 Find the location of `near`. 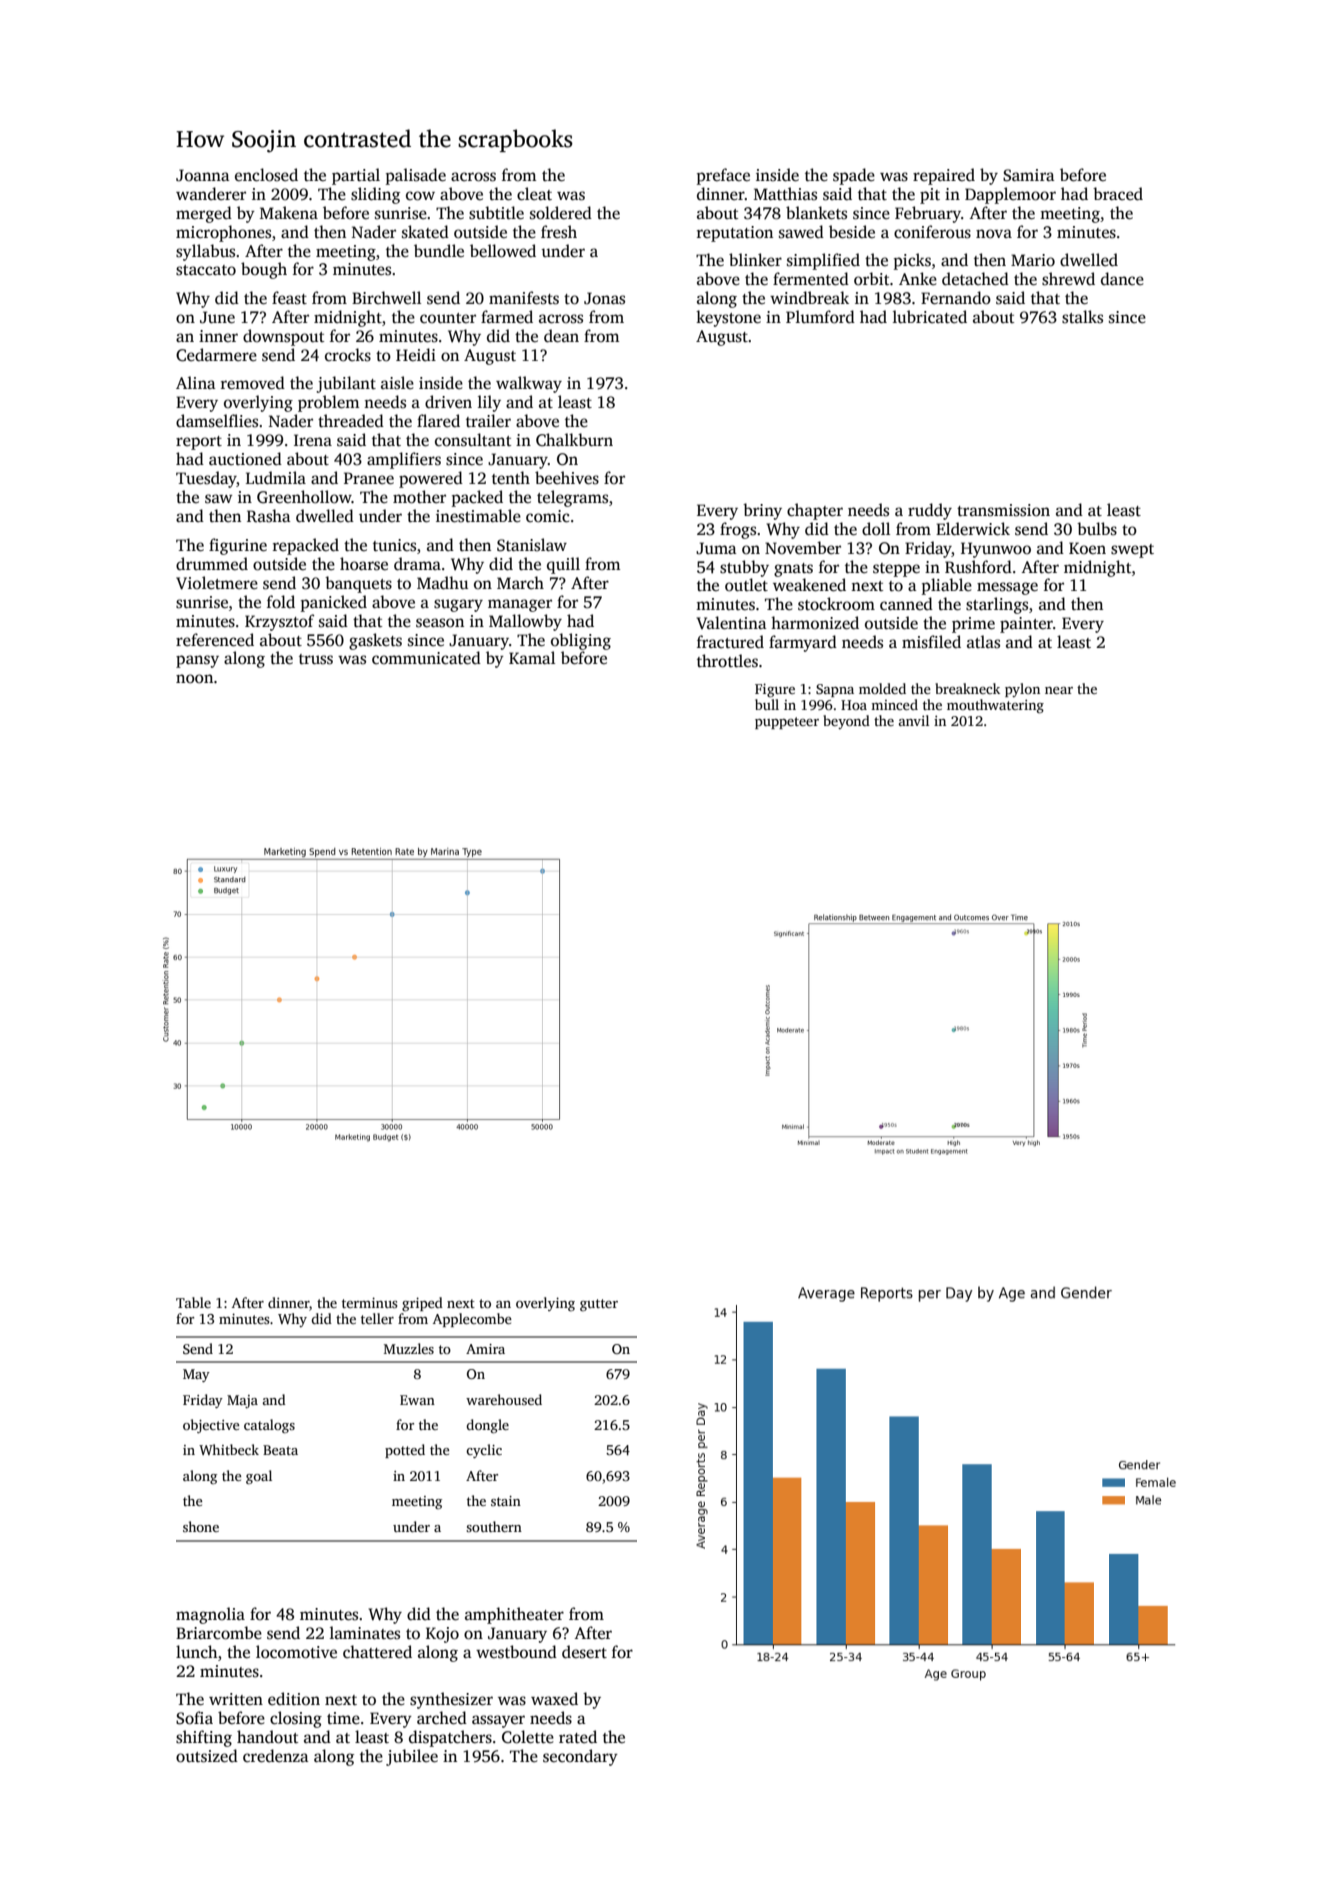

near is located at coordinates (1059, 690).
